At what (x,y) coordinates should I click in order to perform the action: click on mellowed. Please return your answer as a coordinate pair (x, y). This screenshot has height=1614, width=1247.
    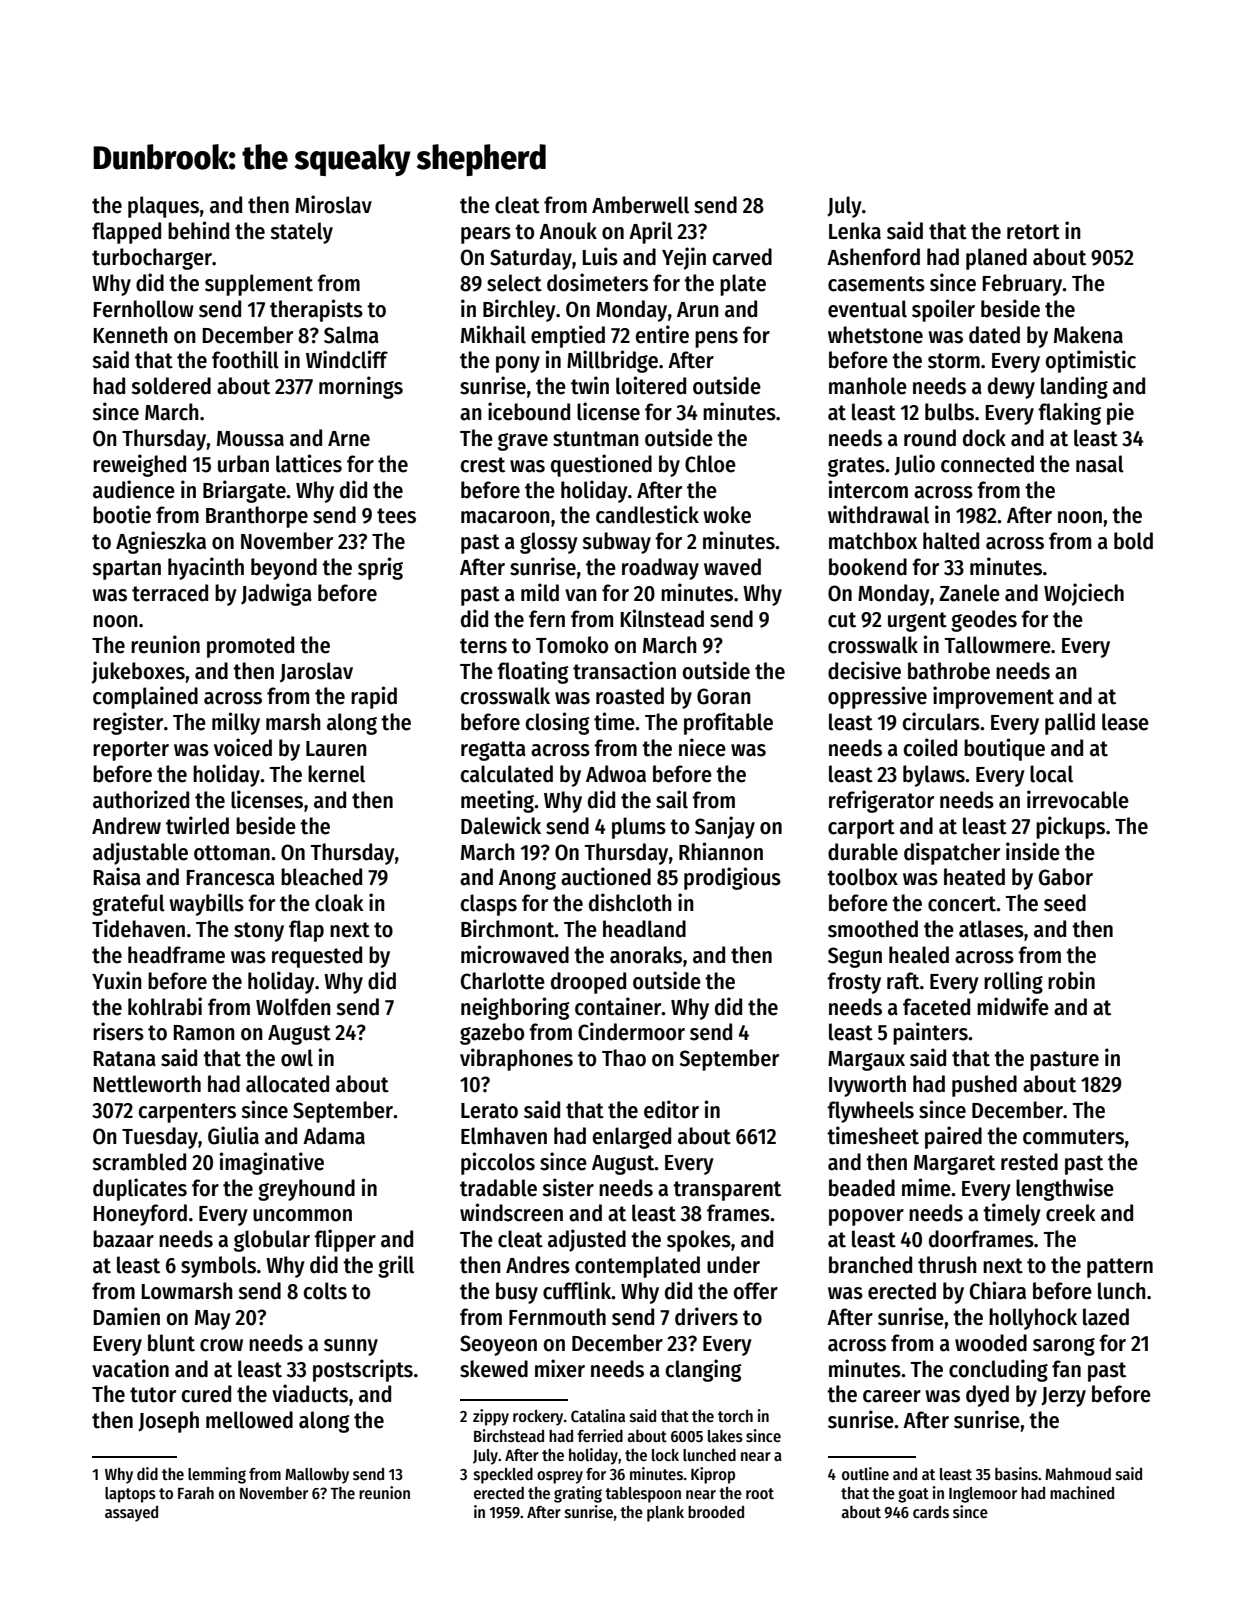
    Looking at the image, I should click on (249, 1420).
